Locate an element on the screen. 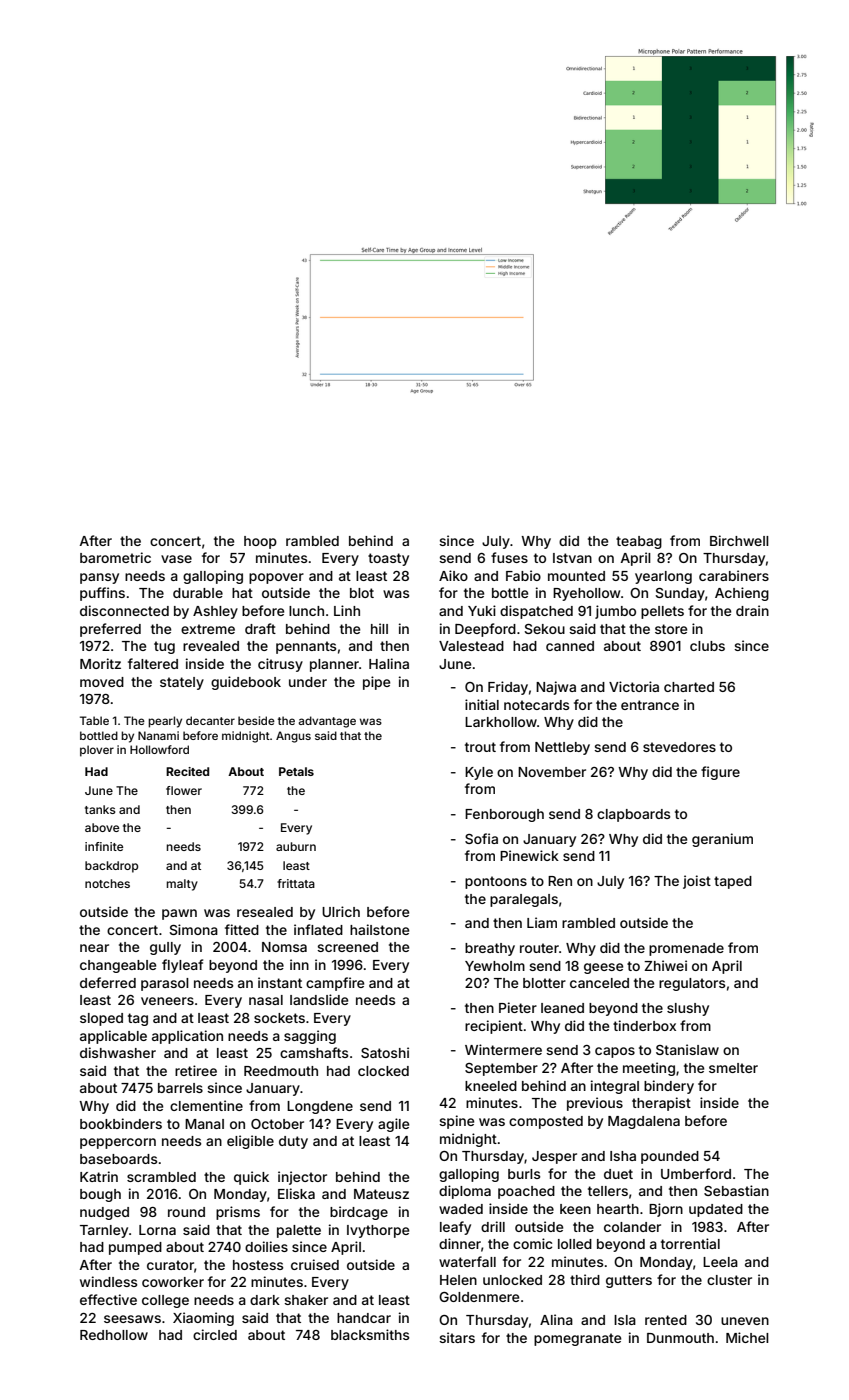 The width and height of the screenshot is (849, 1400). hostess is located at coordinates (258, 1265).
